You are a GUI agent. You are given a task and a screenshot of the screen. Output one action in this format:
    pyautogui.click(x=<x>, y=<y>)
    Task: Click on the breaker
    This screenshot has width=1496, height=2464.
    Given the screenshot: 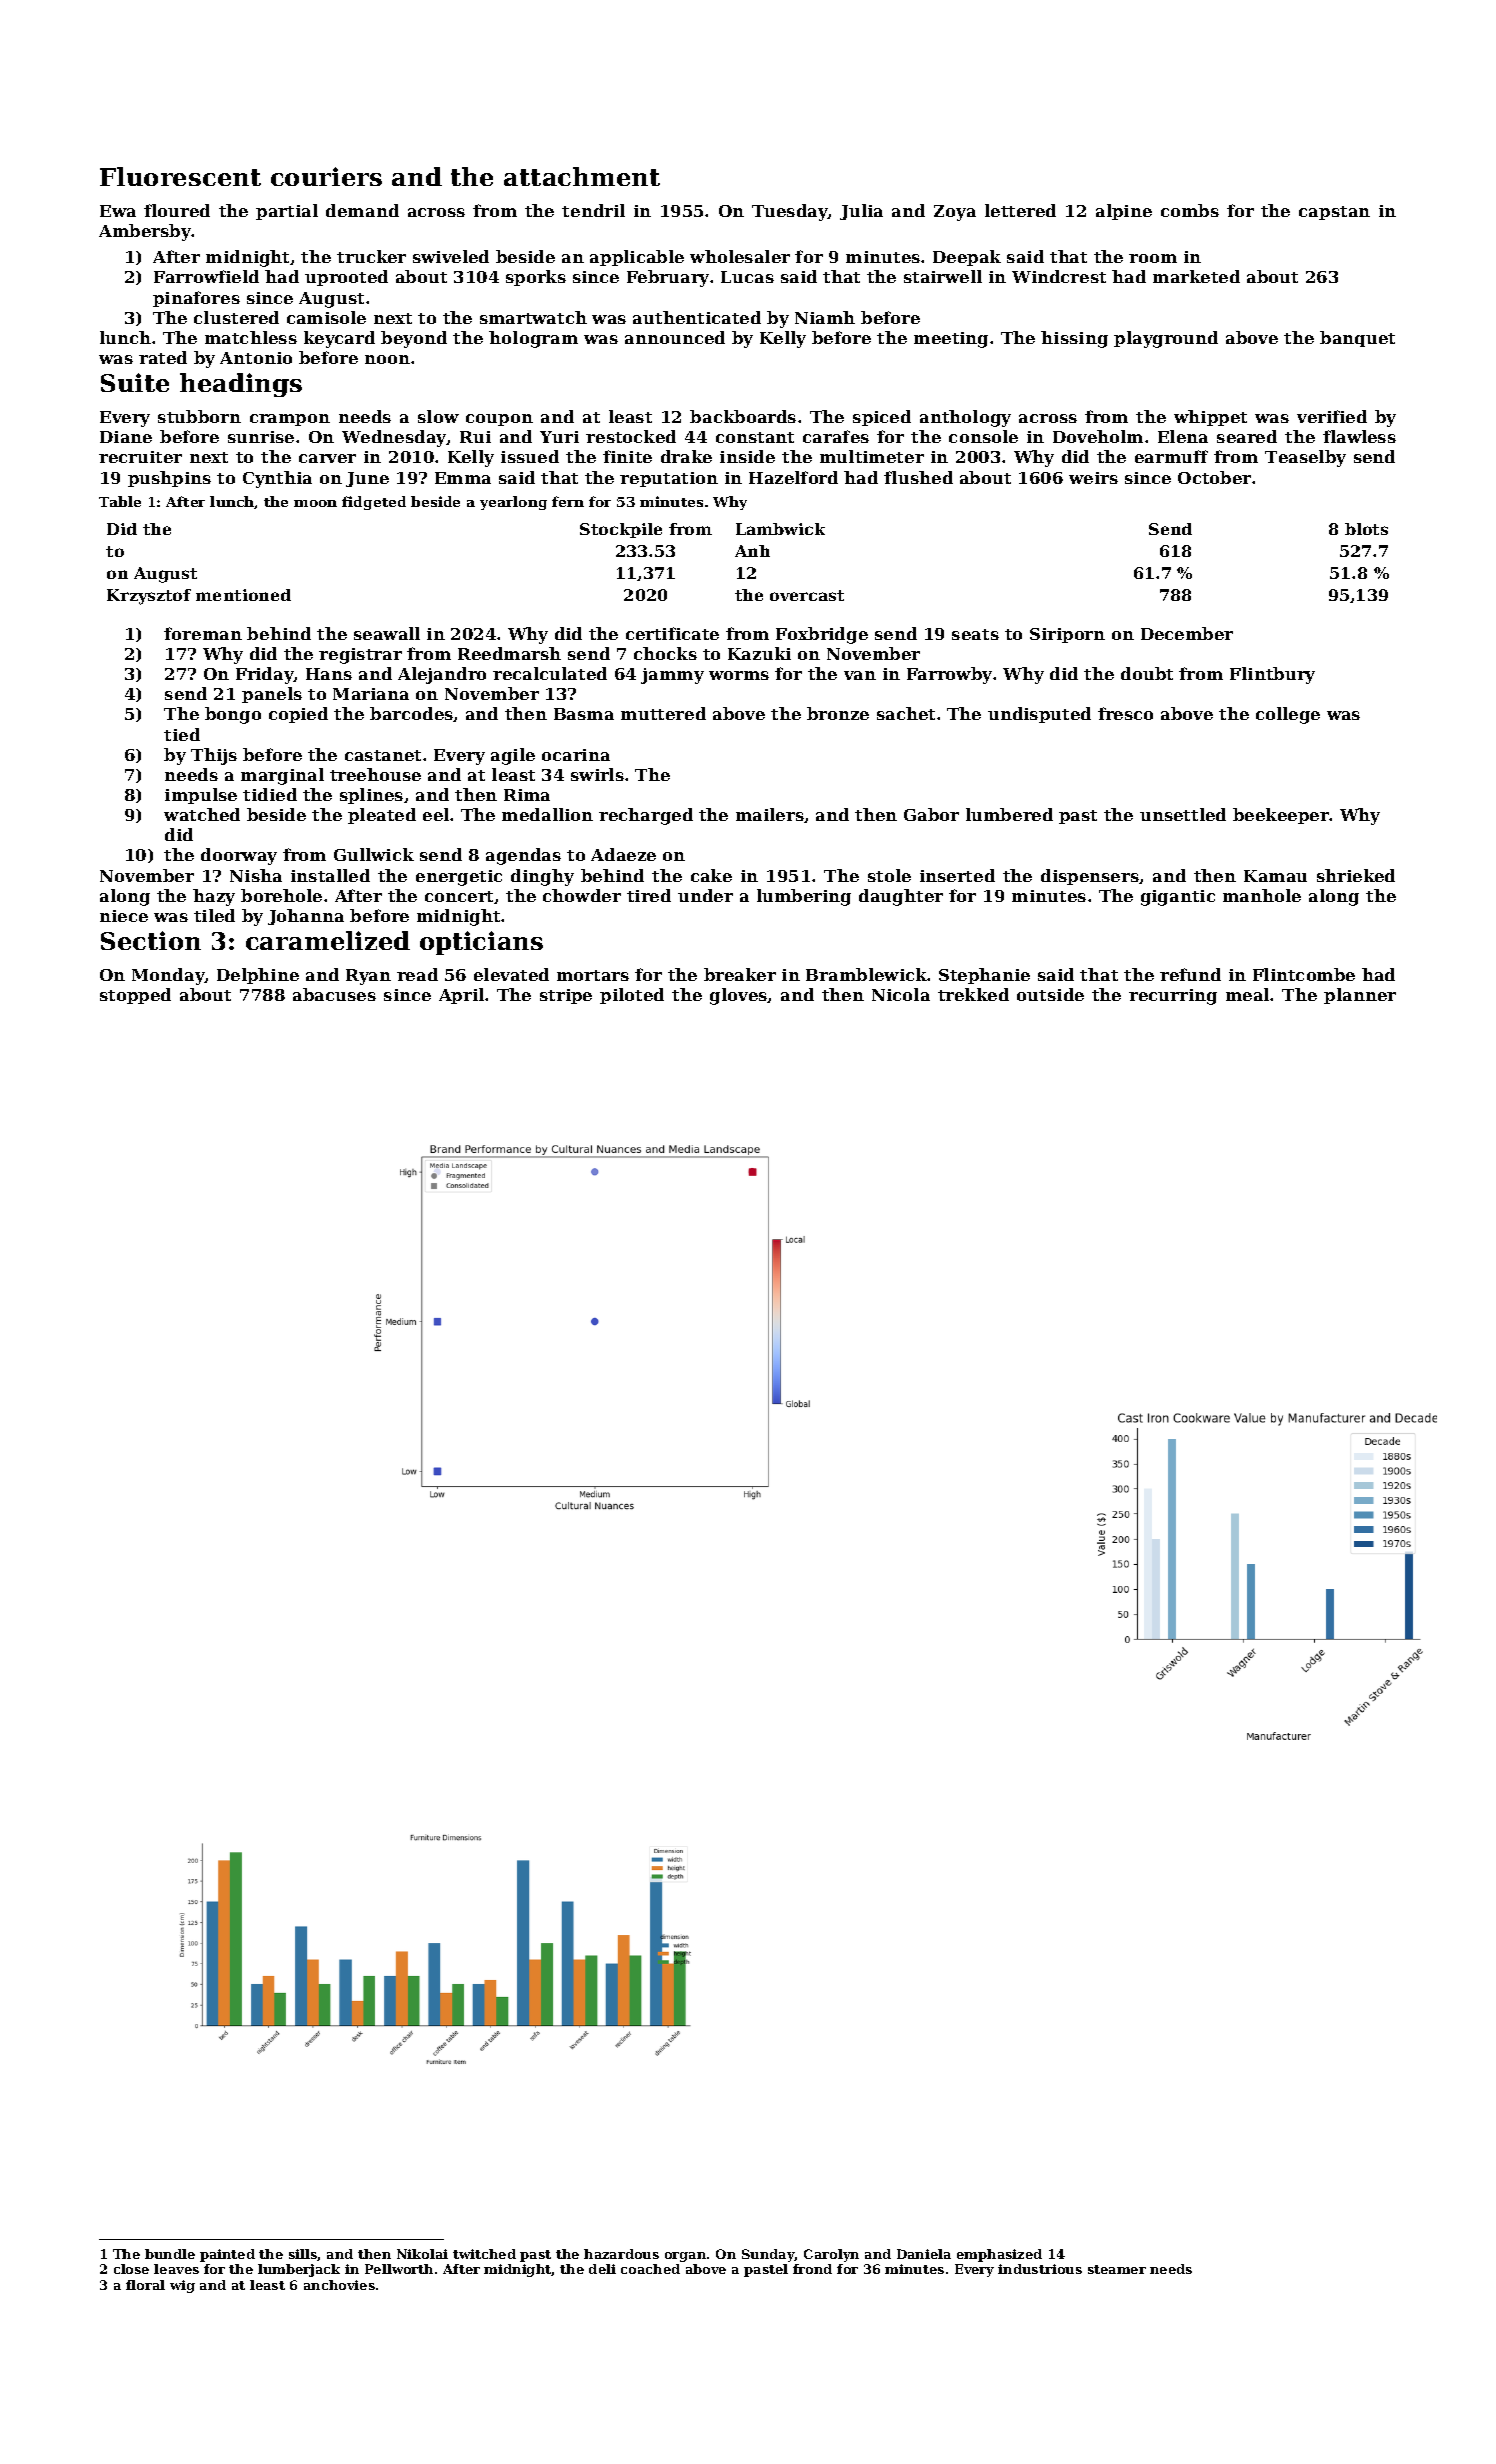 What is the action you would take?
    pyautogui.click(x=740, y=974)
